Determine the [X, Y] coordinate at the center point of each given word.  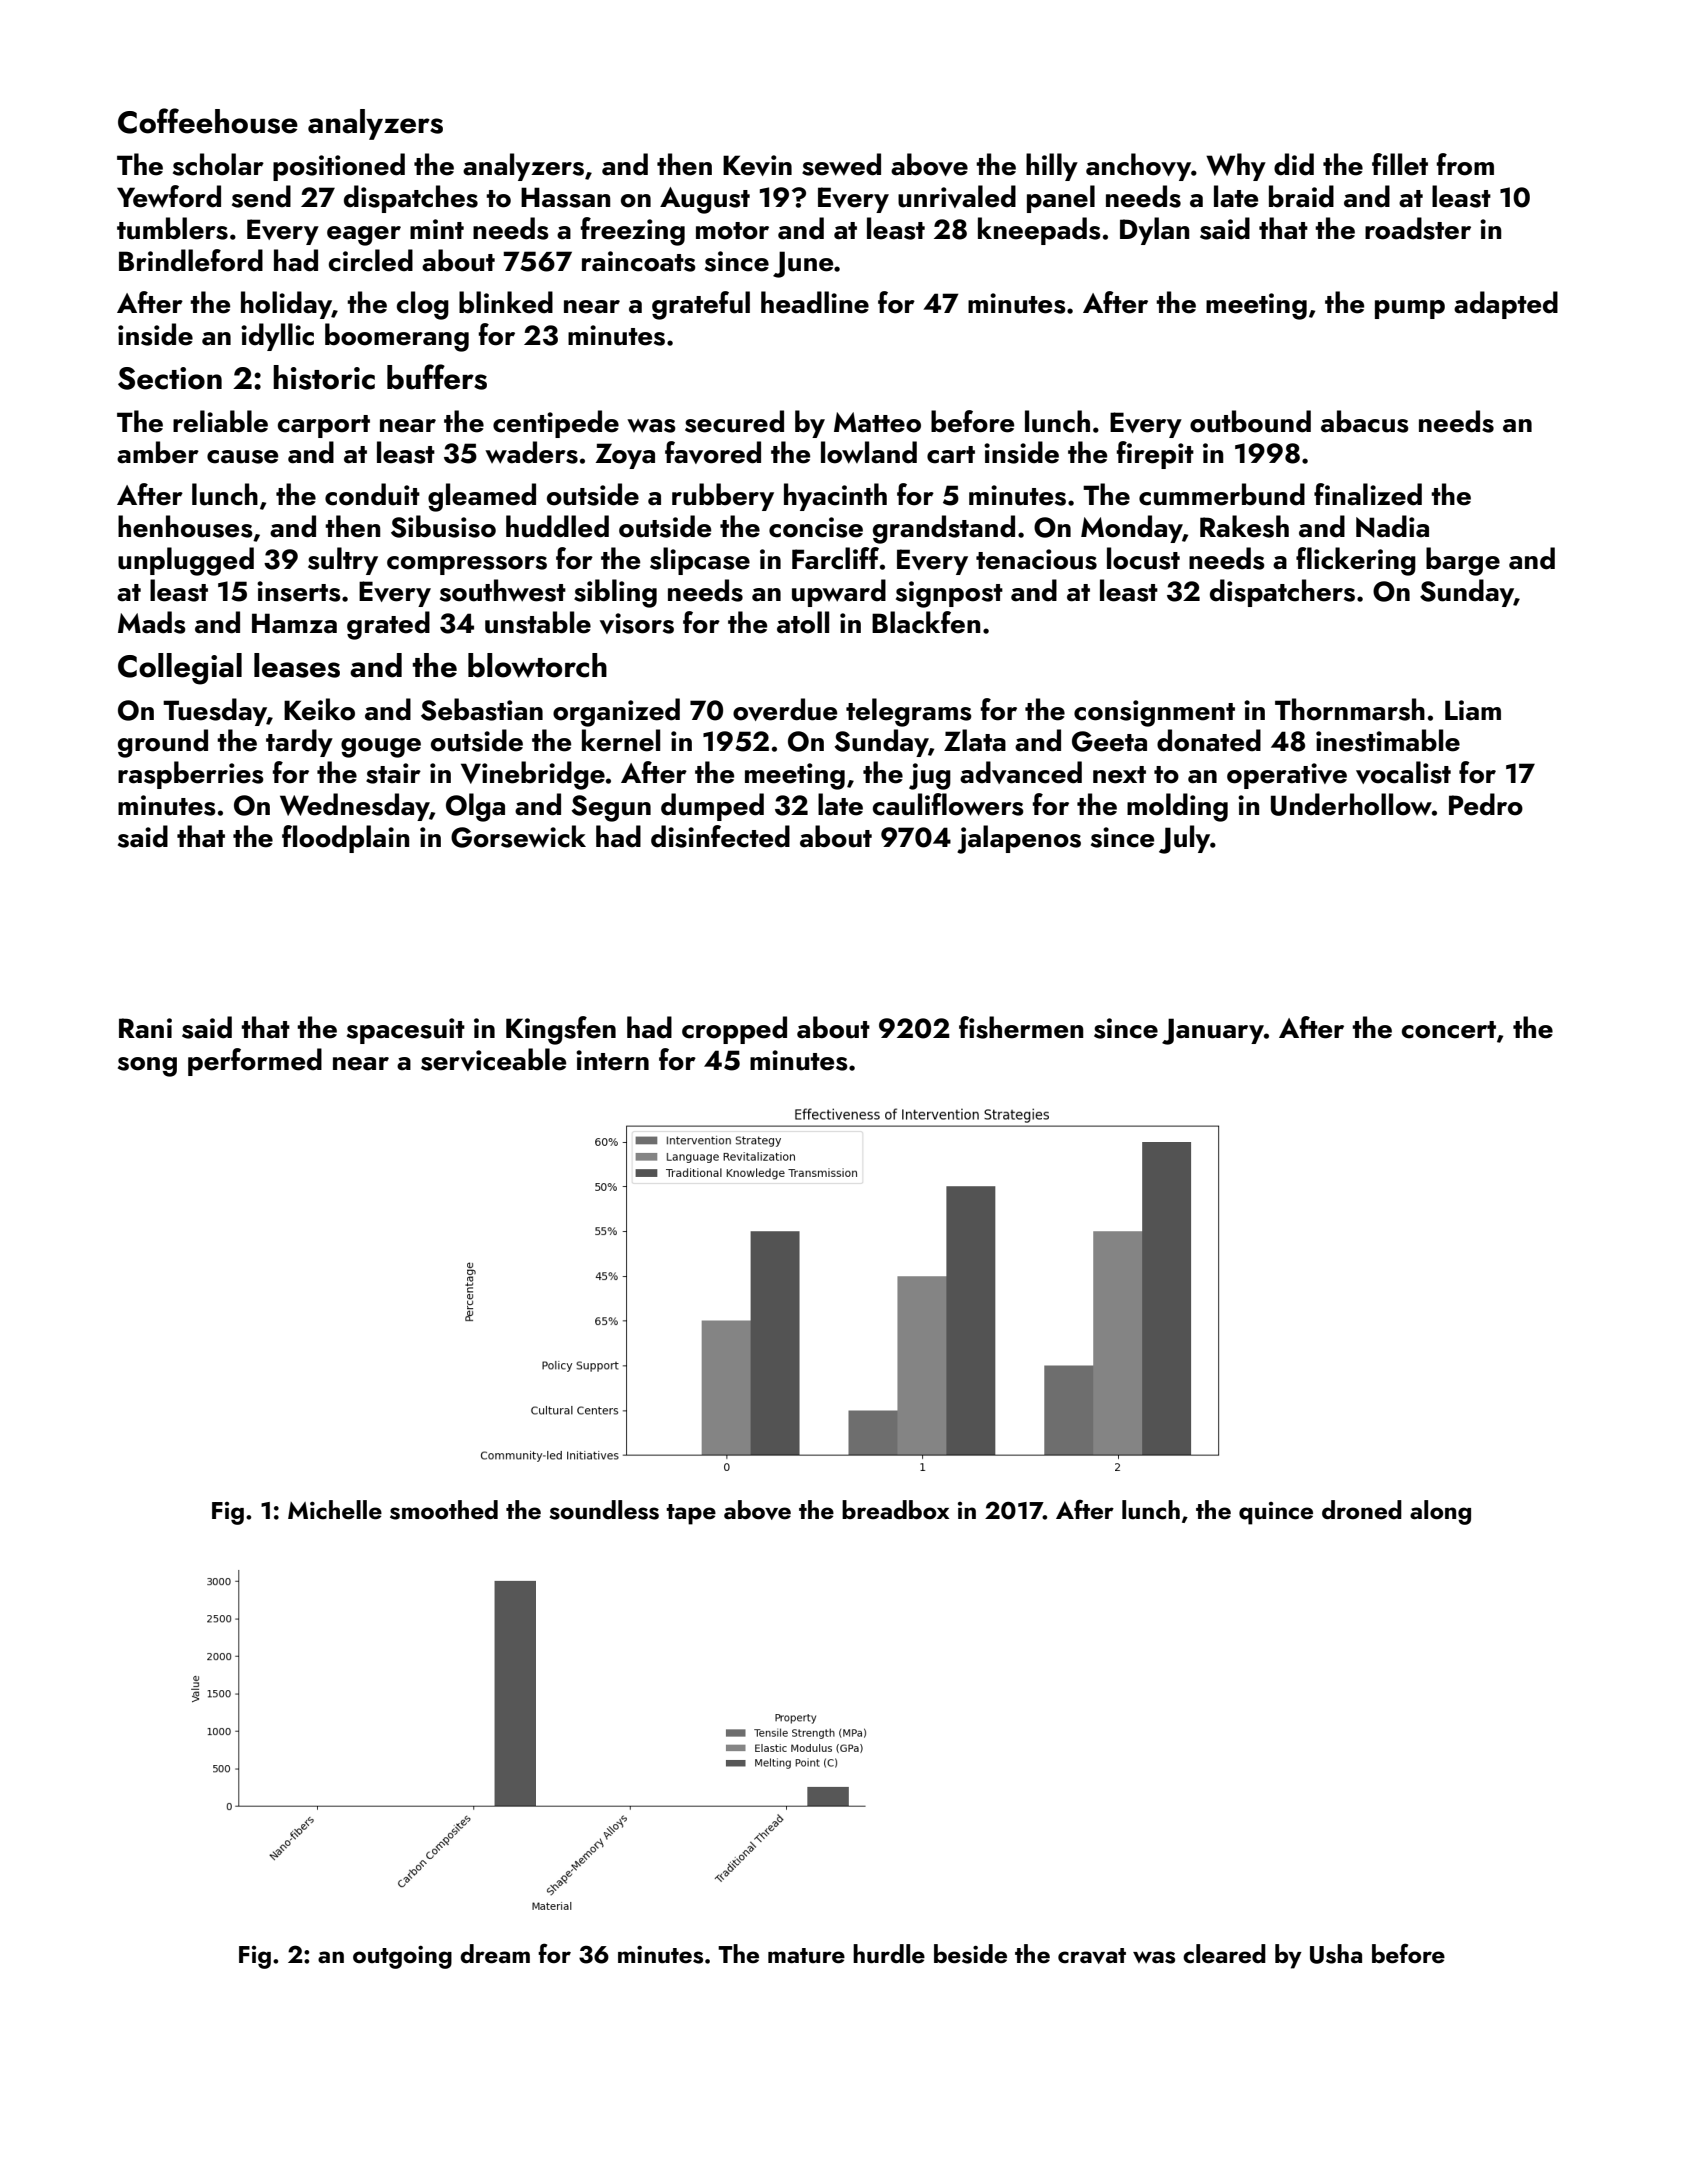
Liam [1473, 710]
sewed [841, 164]
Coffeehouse [208, 121]
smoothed [444, 1510]
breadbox [896, 1510]
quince [1276, 1513]
